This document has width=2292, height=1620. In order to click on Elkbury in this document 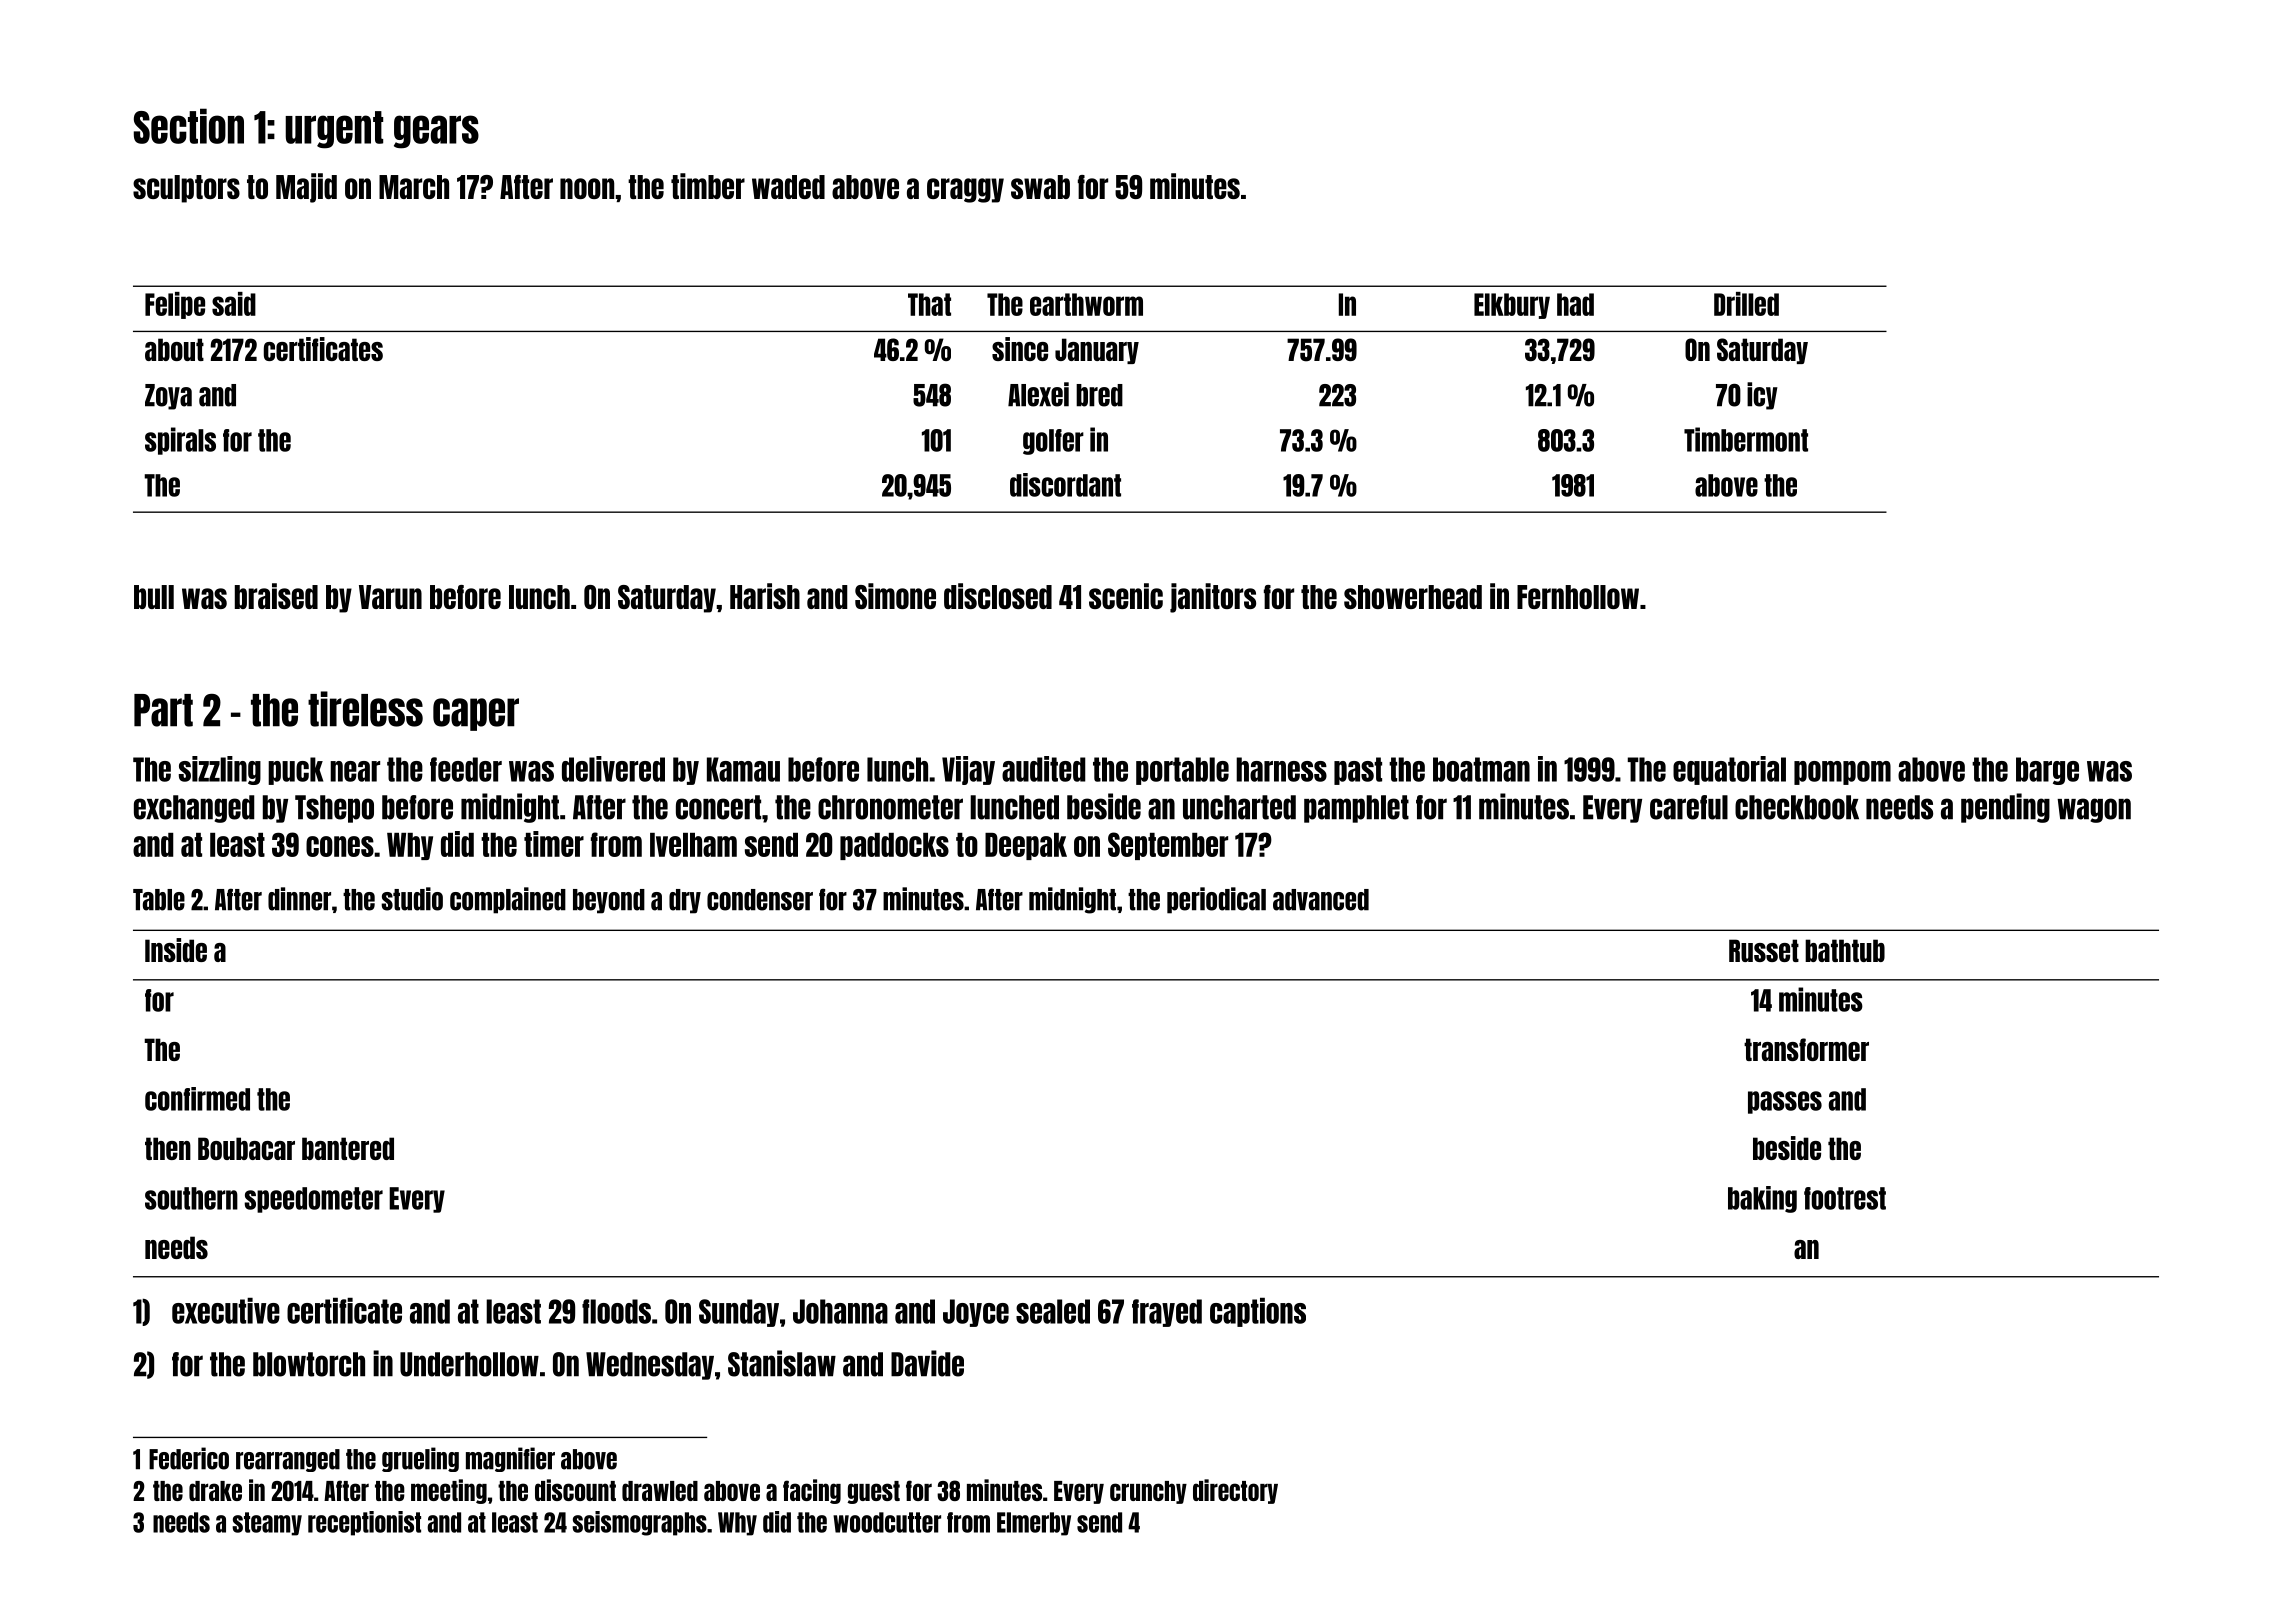, I will do `click(1512, 306)`.
